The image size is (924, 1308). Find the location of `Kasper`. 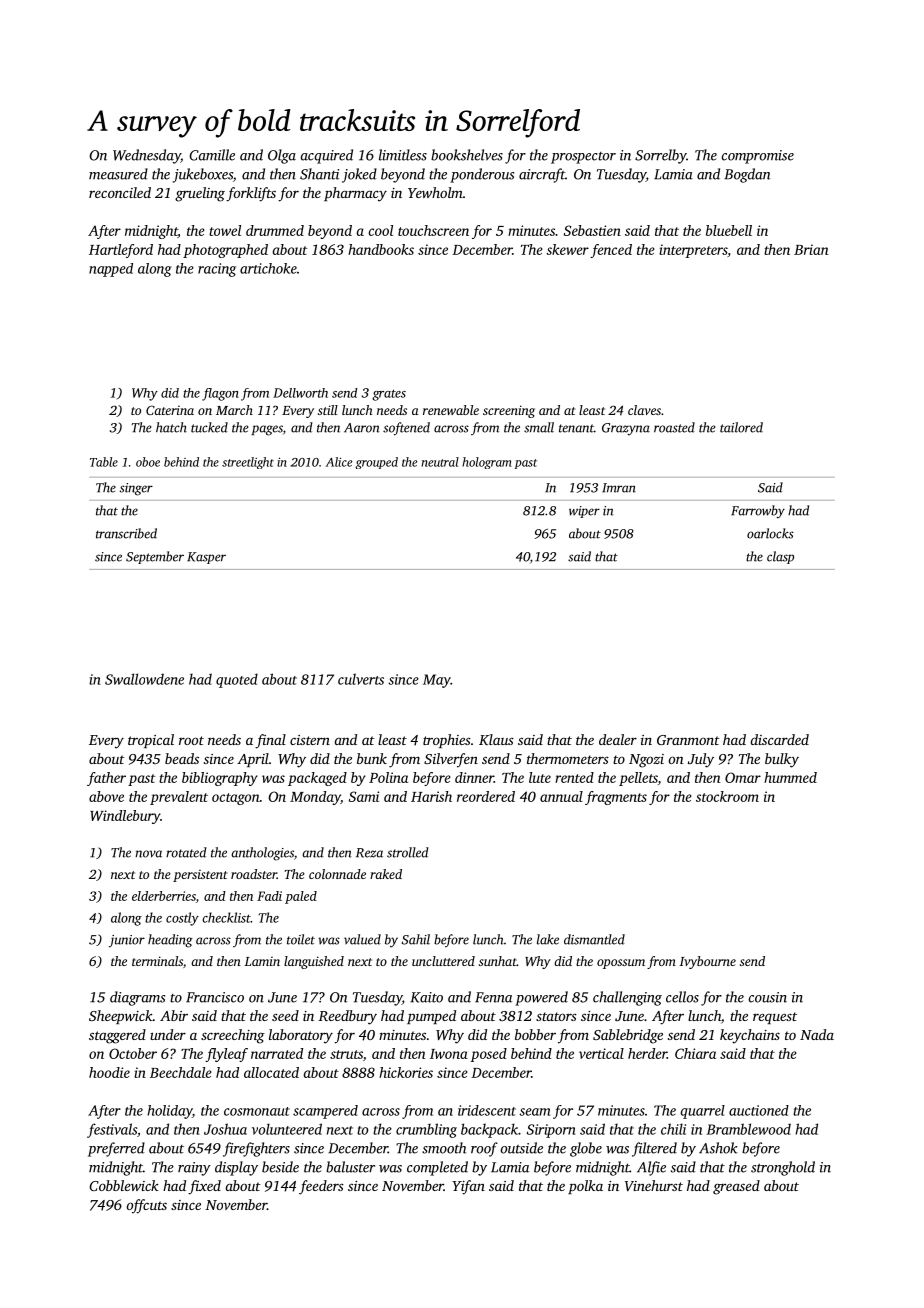

Kasper is located at coordinates (206, 558).
